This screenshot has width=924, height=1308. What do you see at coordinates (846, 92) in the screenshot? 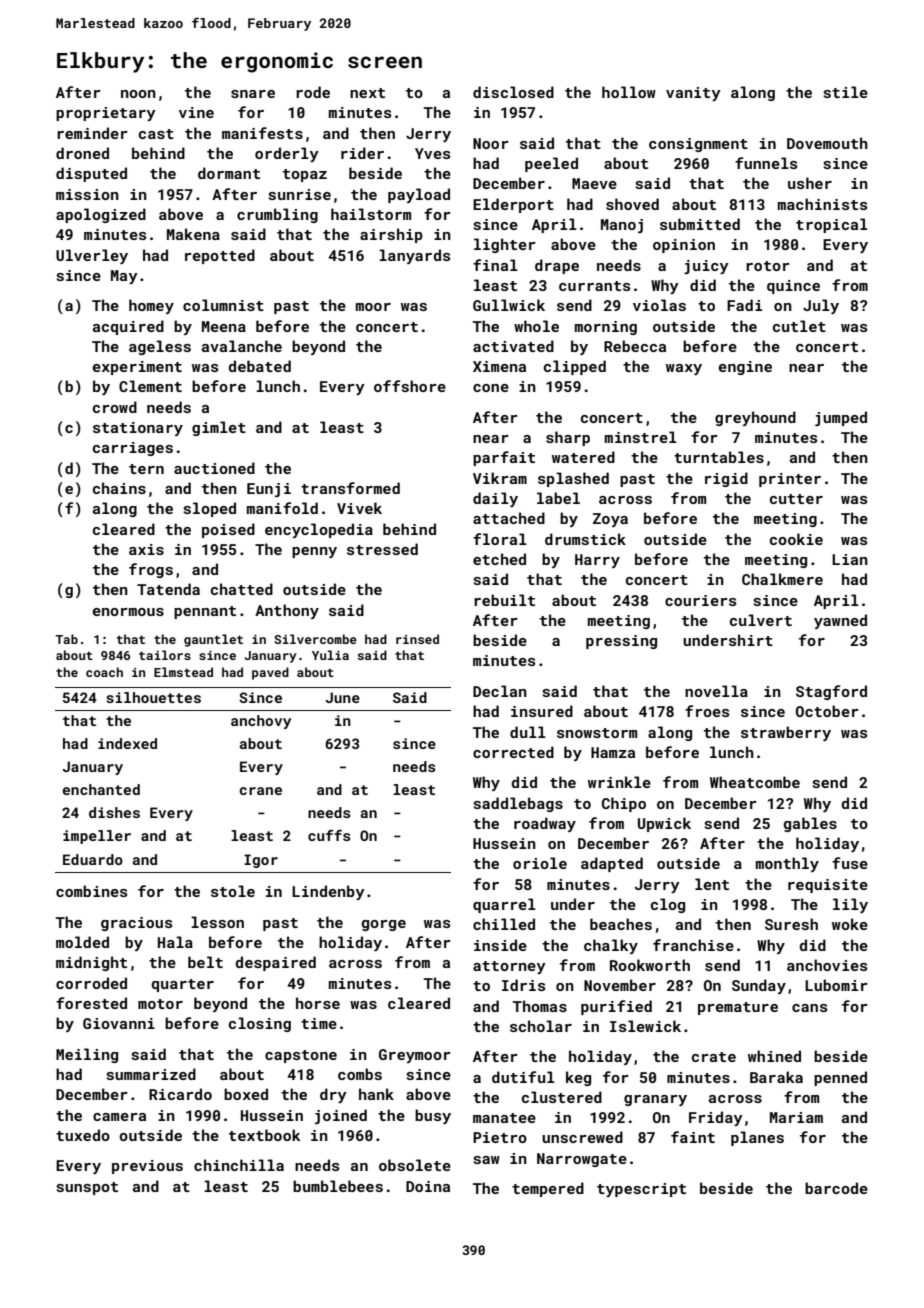
I see `stile` at bounding box center [846, 92].
